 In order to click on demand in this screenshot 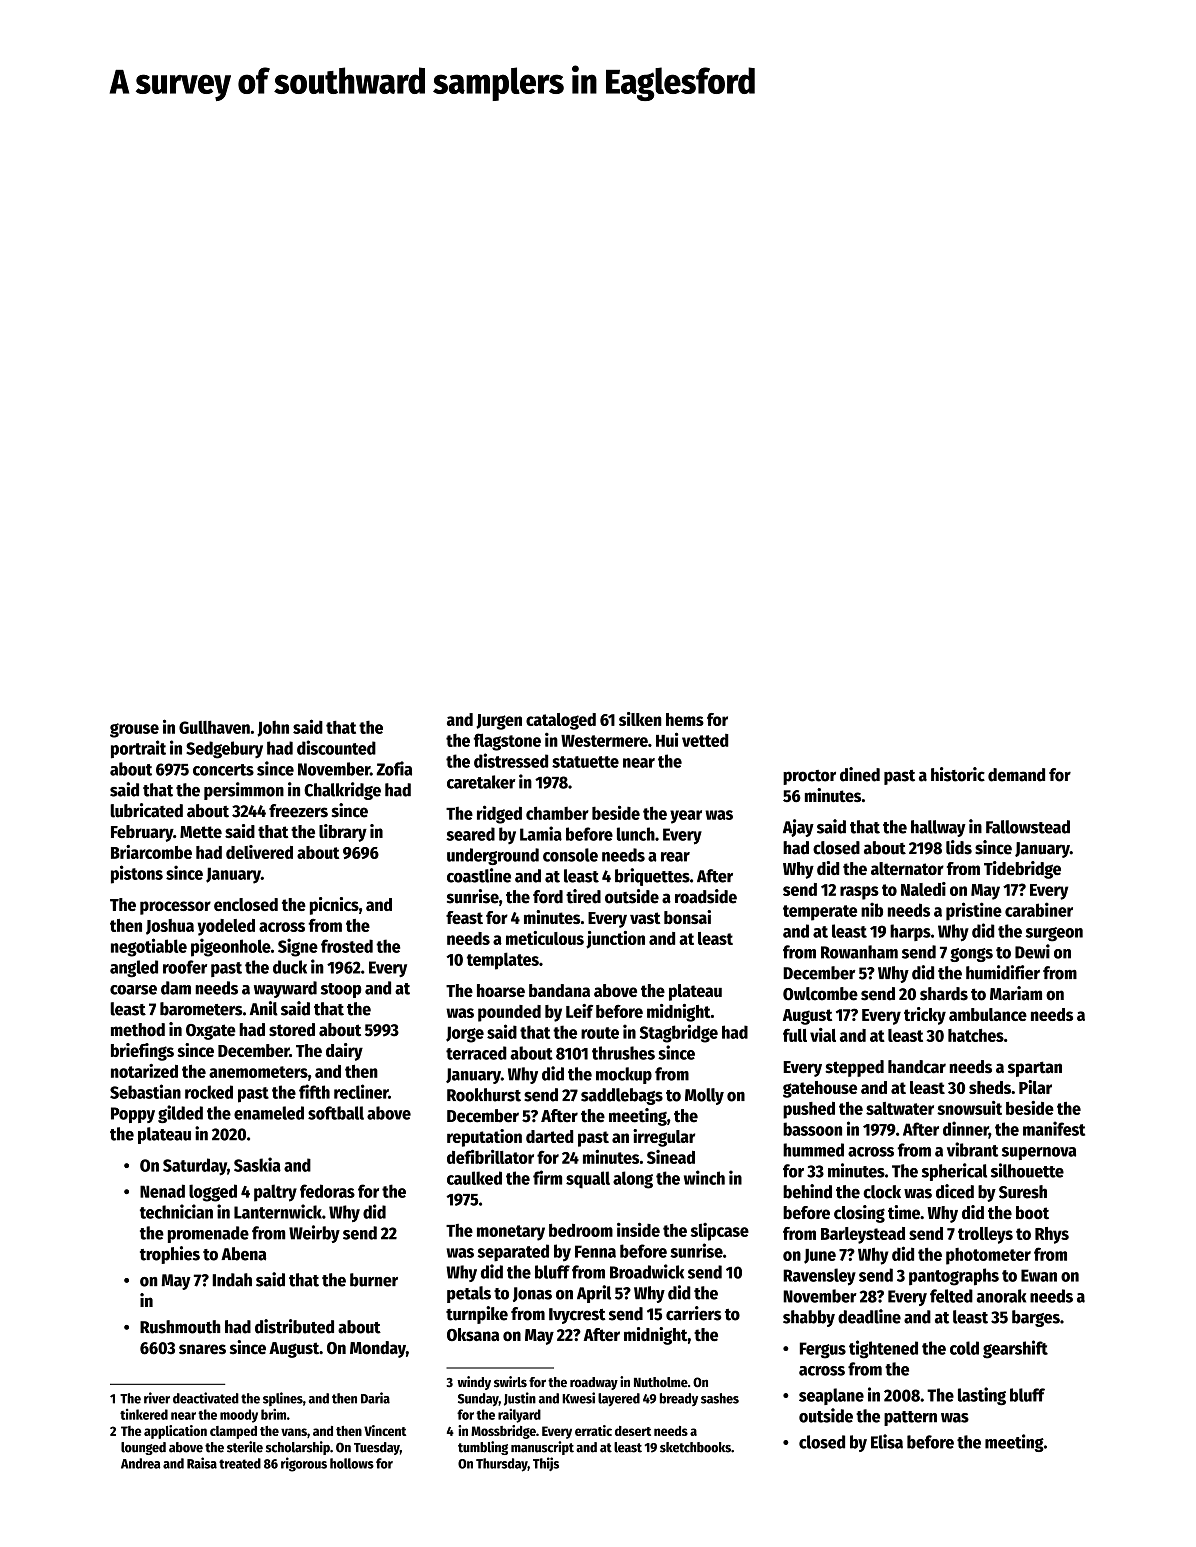, I will do `click(1016, 775)`.
